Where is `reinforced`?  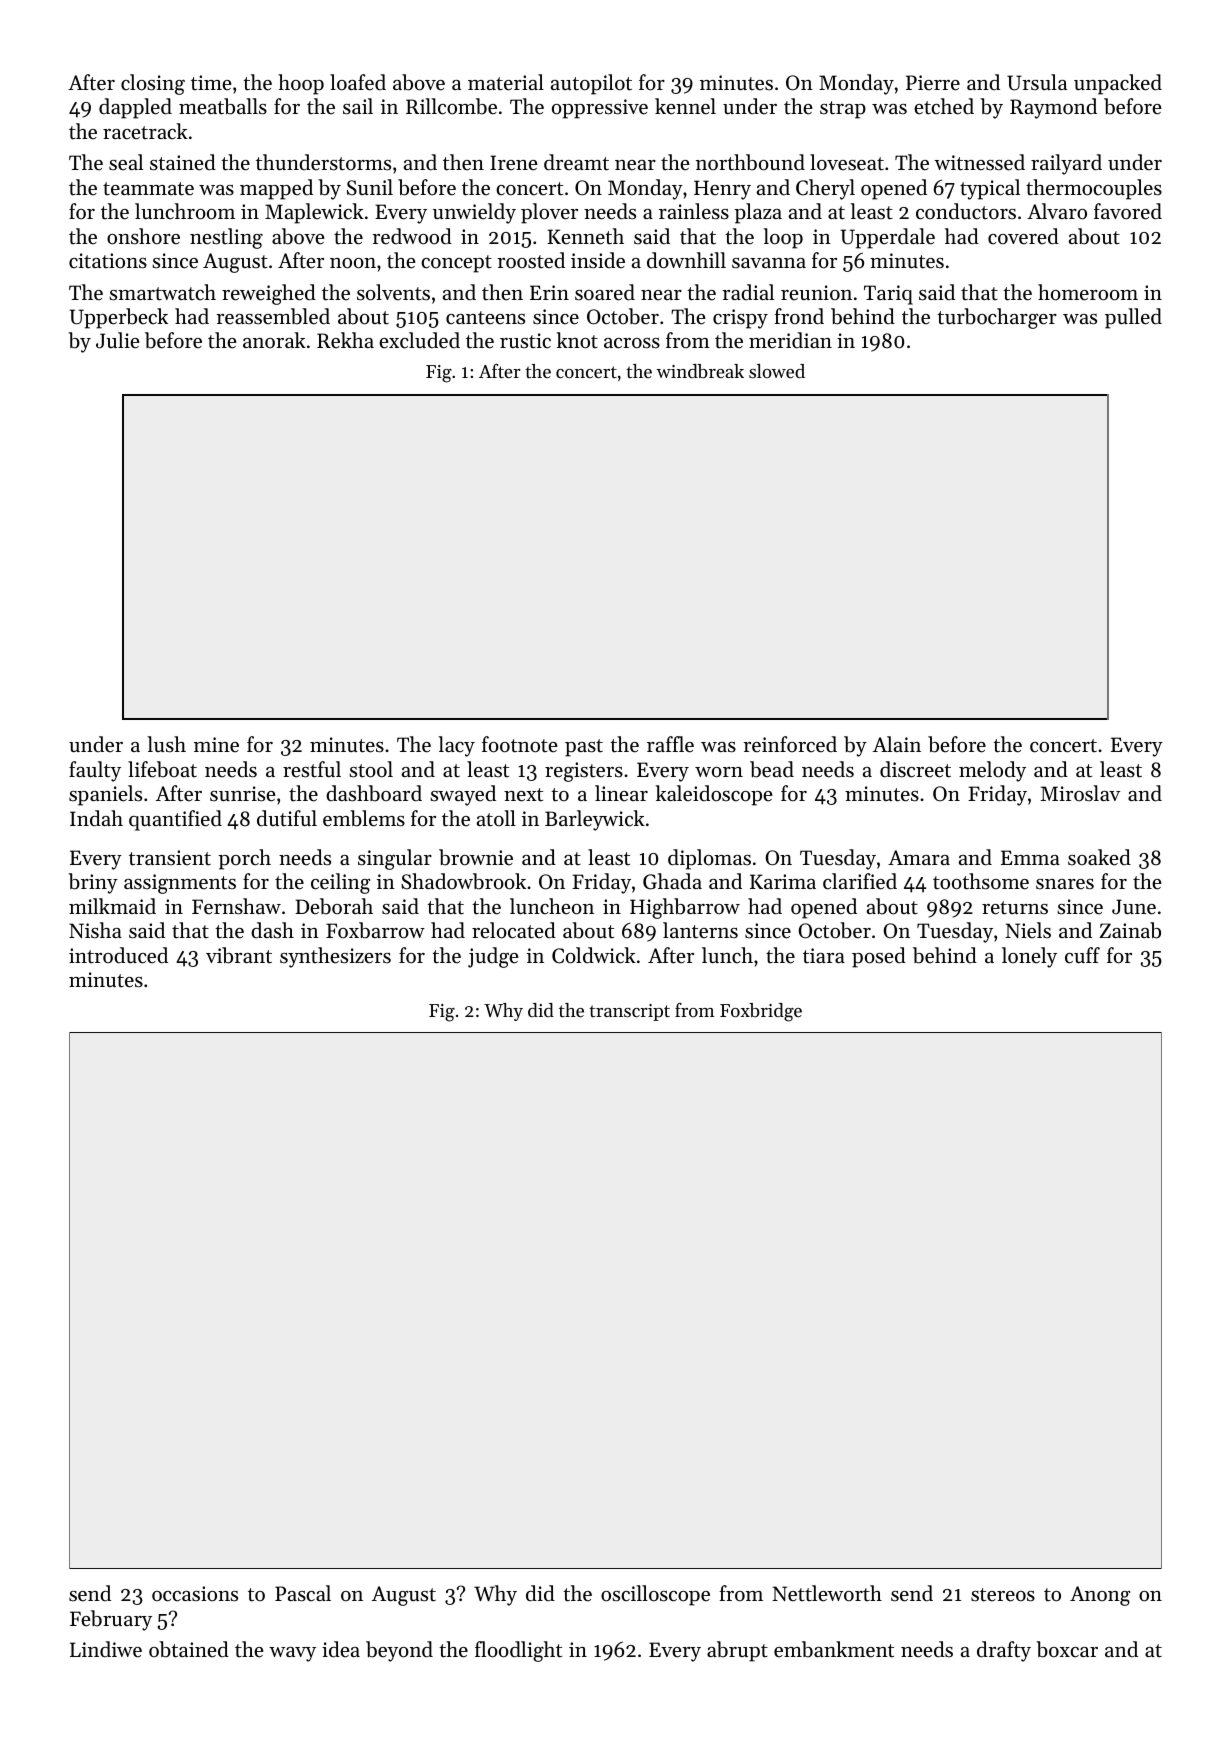 reinforced is located at coordinates (790, 744).
